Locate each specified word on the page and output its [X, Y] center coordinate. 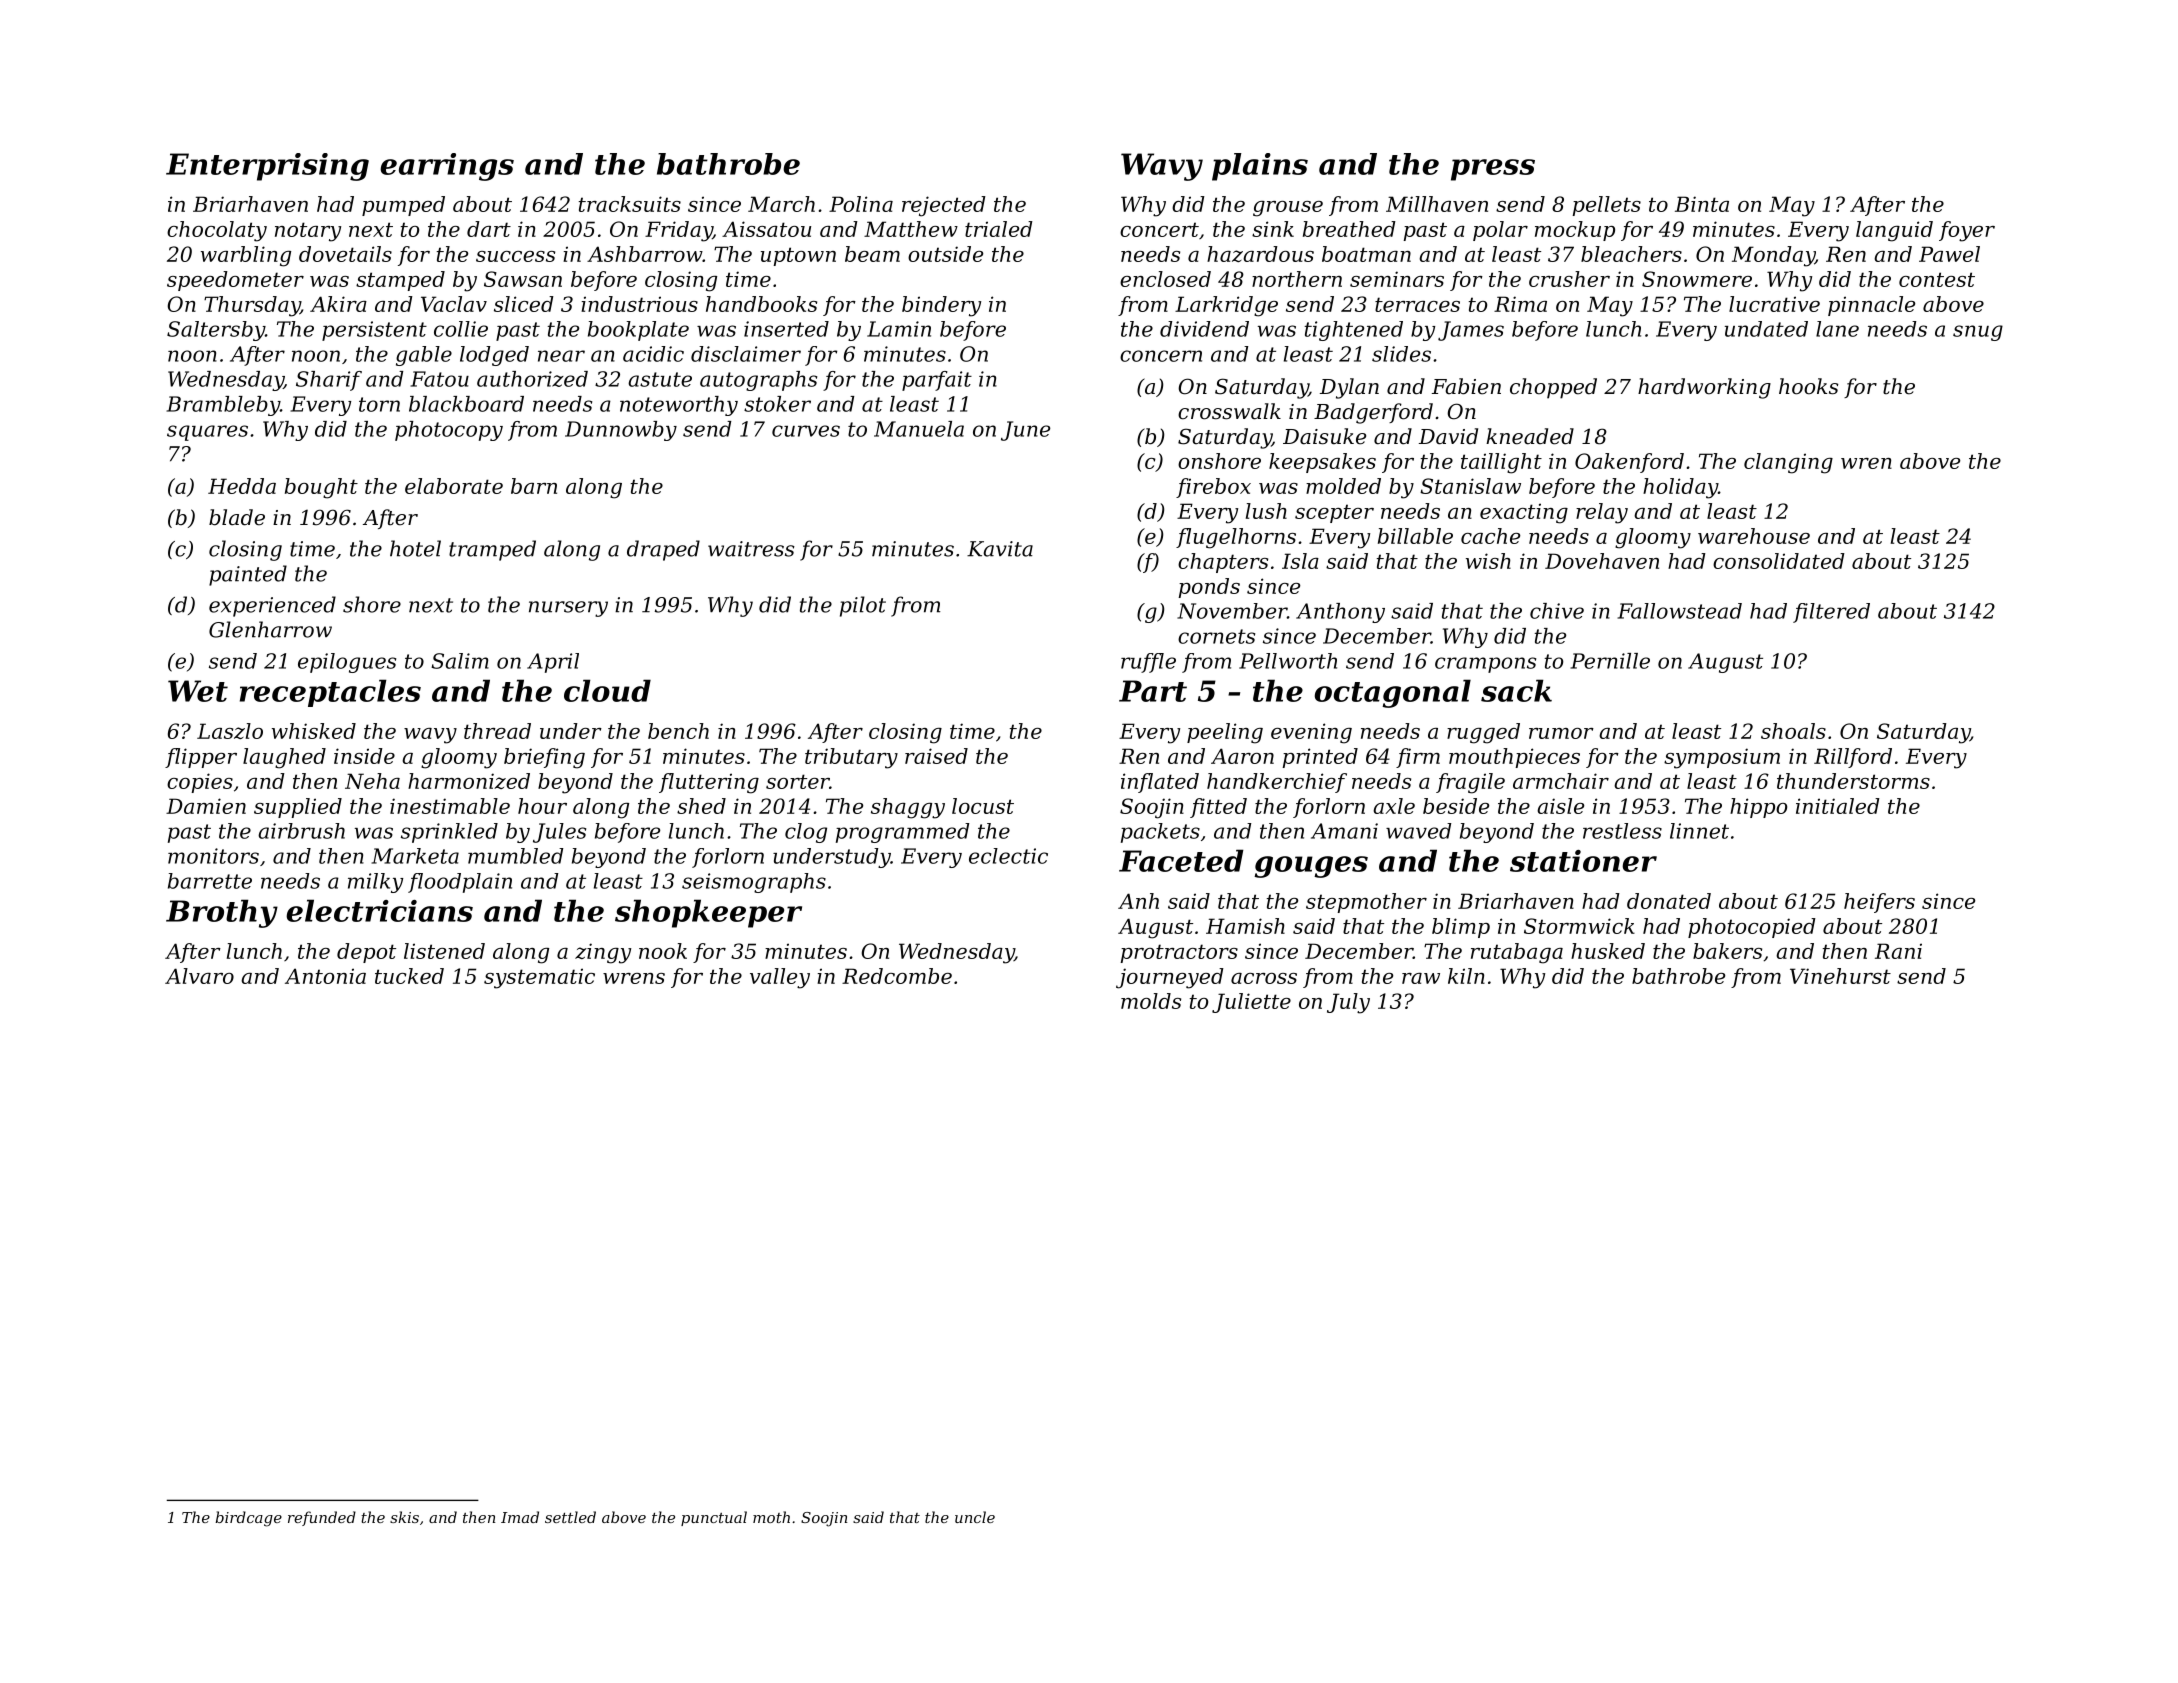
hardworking [1704, 388]
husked [1608, 951]
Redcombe [897, 976]
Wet [198, 691]
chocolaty [217, 231]
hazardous [1260, 254]
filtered [1831, 613]
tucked [409, 976]
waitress [751, 549]
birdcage [248, 1519]
